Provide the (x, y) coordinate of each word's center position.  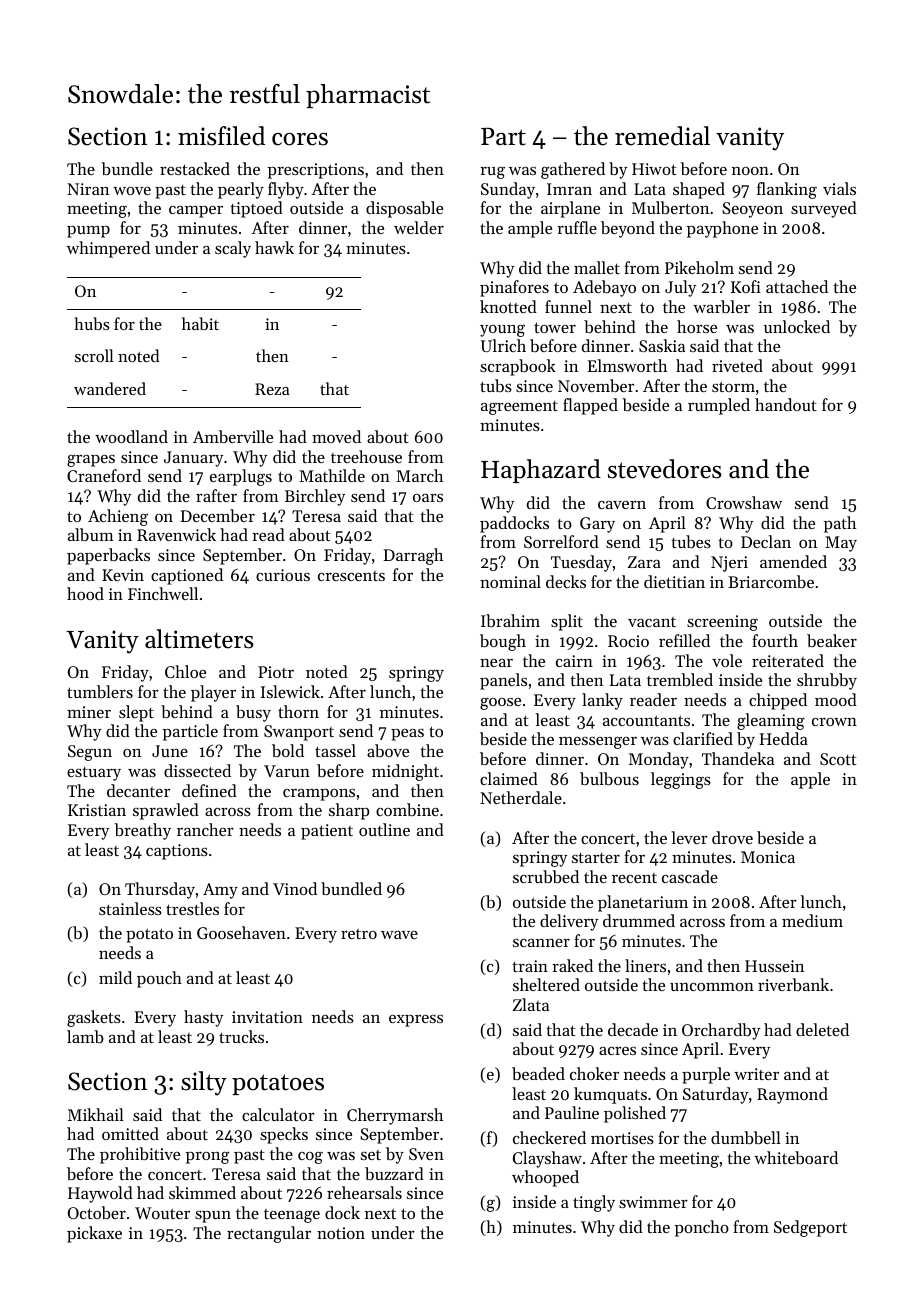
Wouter (162, 1213)
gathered (573, 170)
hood (85, 593)
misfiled (221, 136)
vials (839, 188)
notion (341, 1233)
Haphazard (541, 471)
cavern (622, 505)
